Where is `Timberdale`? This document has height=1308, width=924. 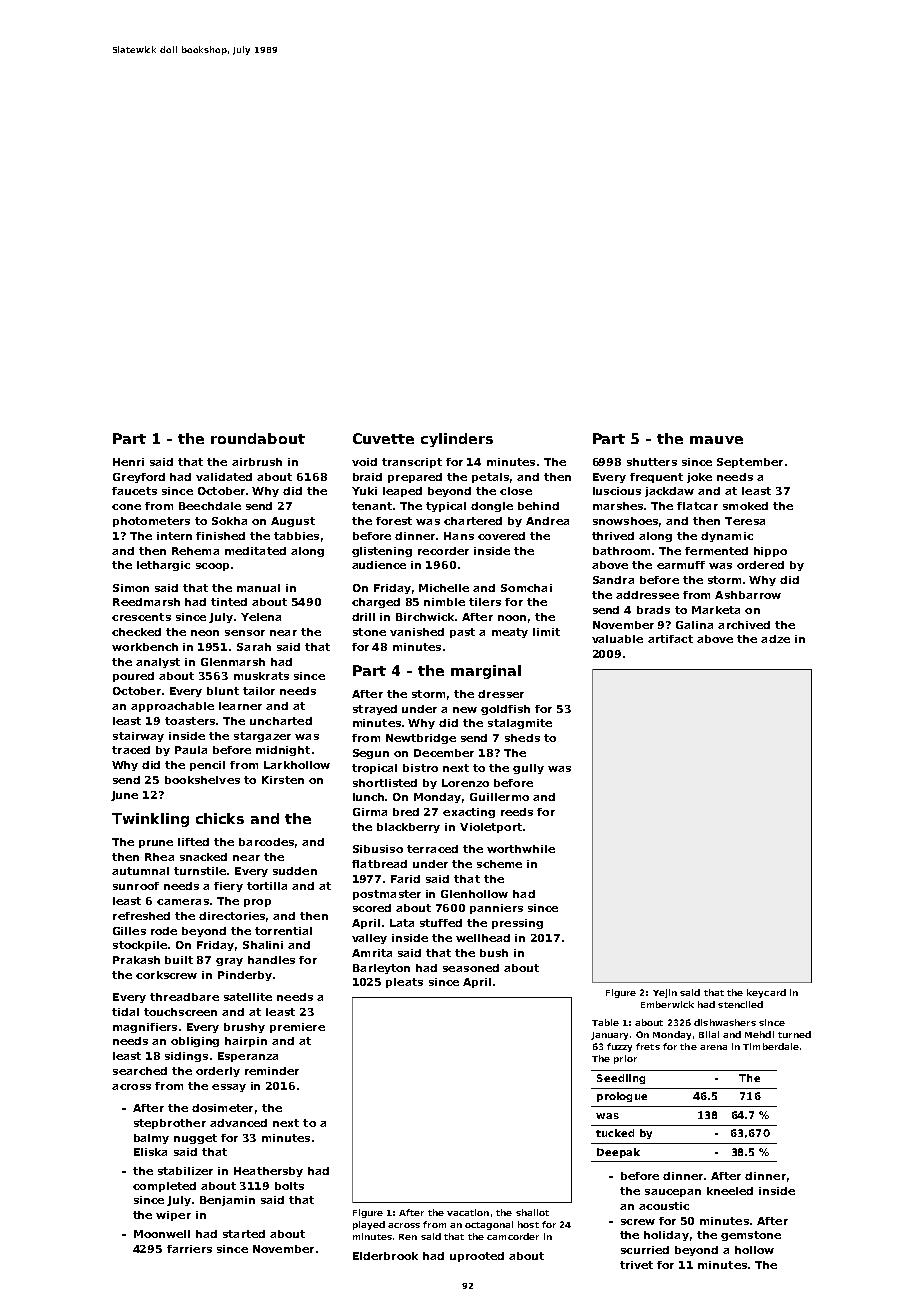
Timberdale is located at coordinates (771, 1046).
